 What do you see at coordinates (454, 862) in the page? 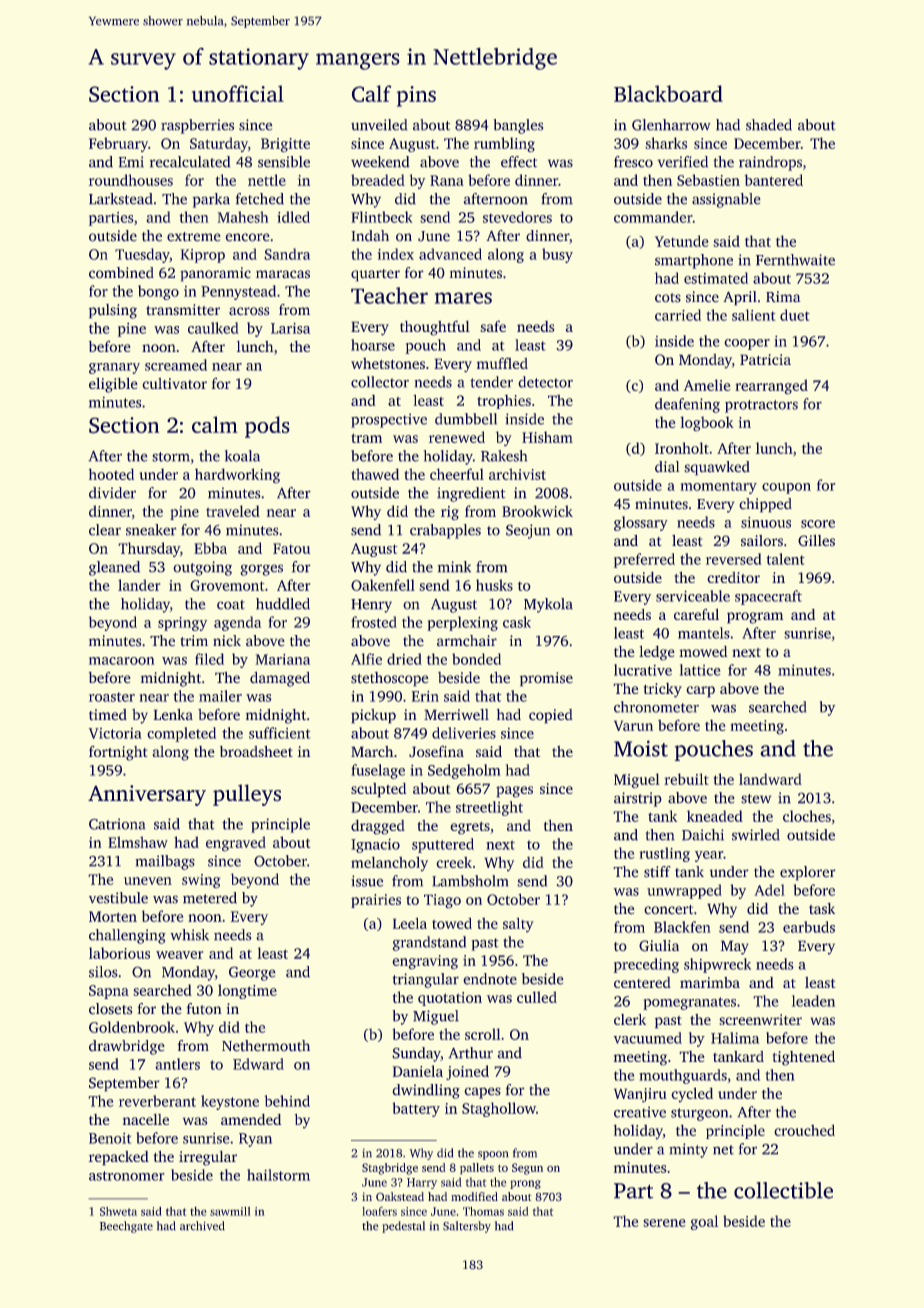
I see `creek` at bounding box center [454, 862].
